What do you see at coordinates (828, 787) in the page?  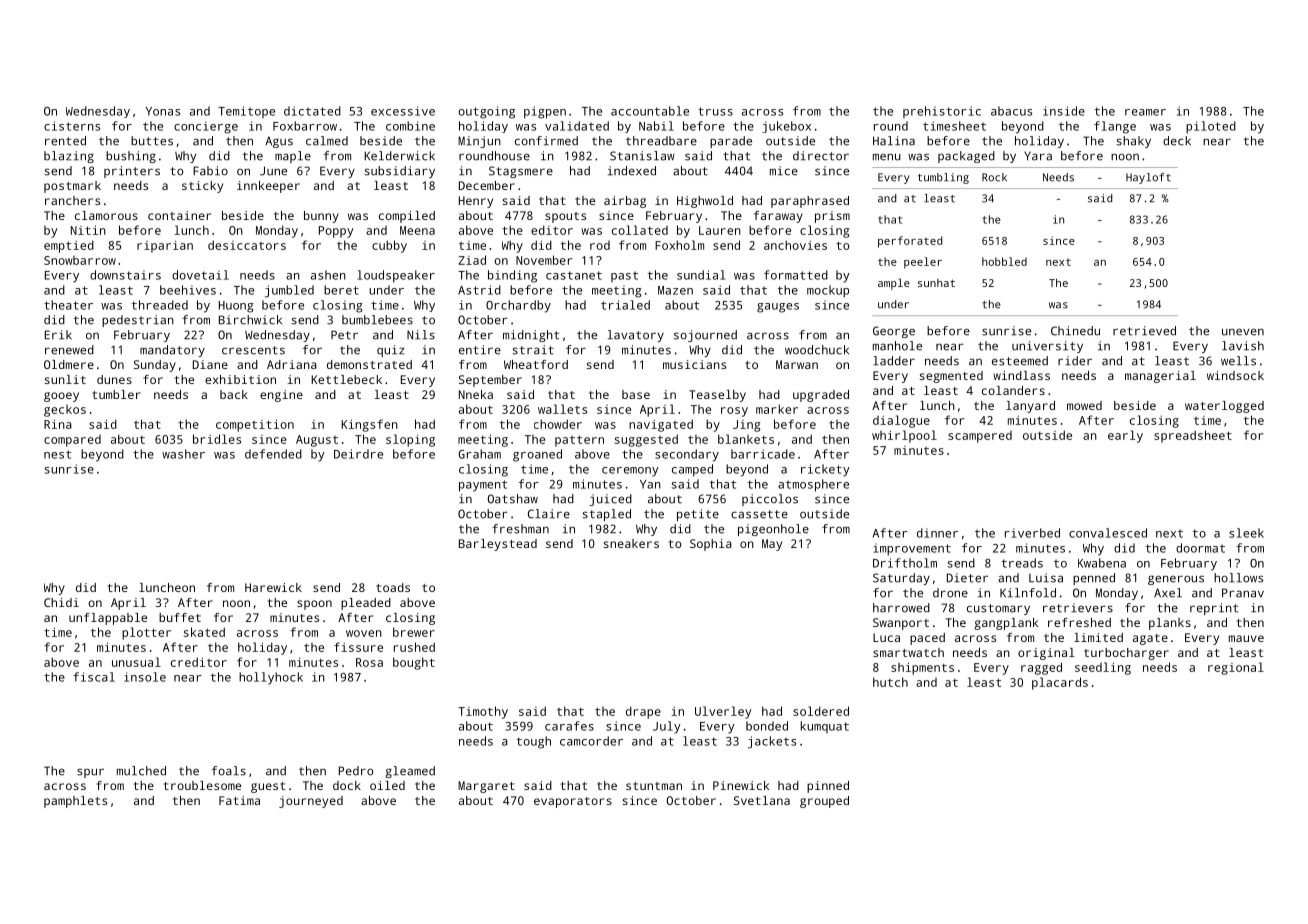 I see `pinned` at bounding box center [828, 787].
